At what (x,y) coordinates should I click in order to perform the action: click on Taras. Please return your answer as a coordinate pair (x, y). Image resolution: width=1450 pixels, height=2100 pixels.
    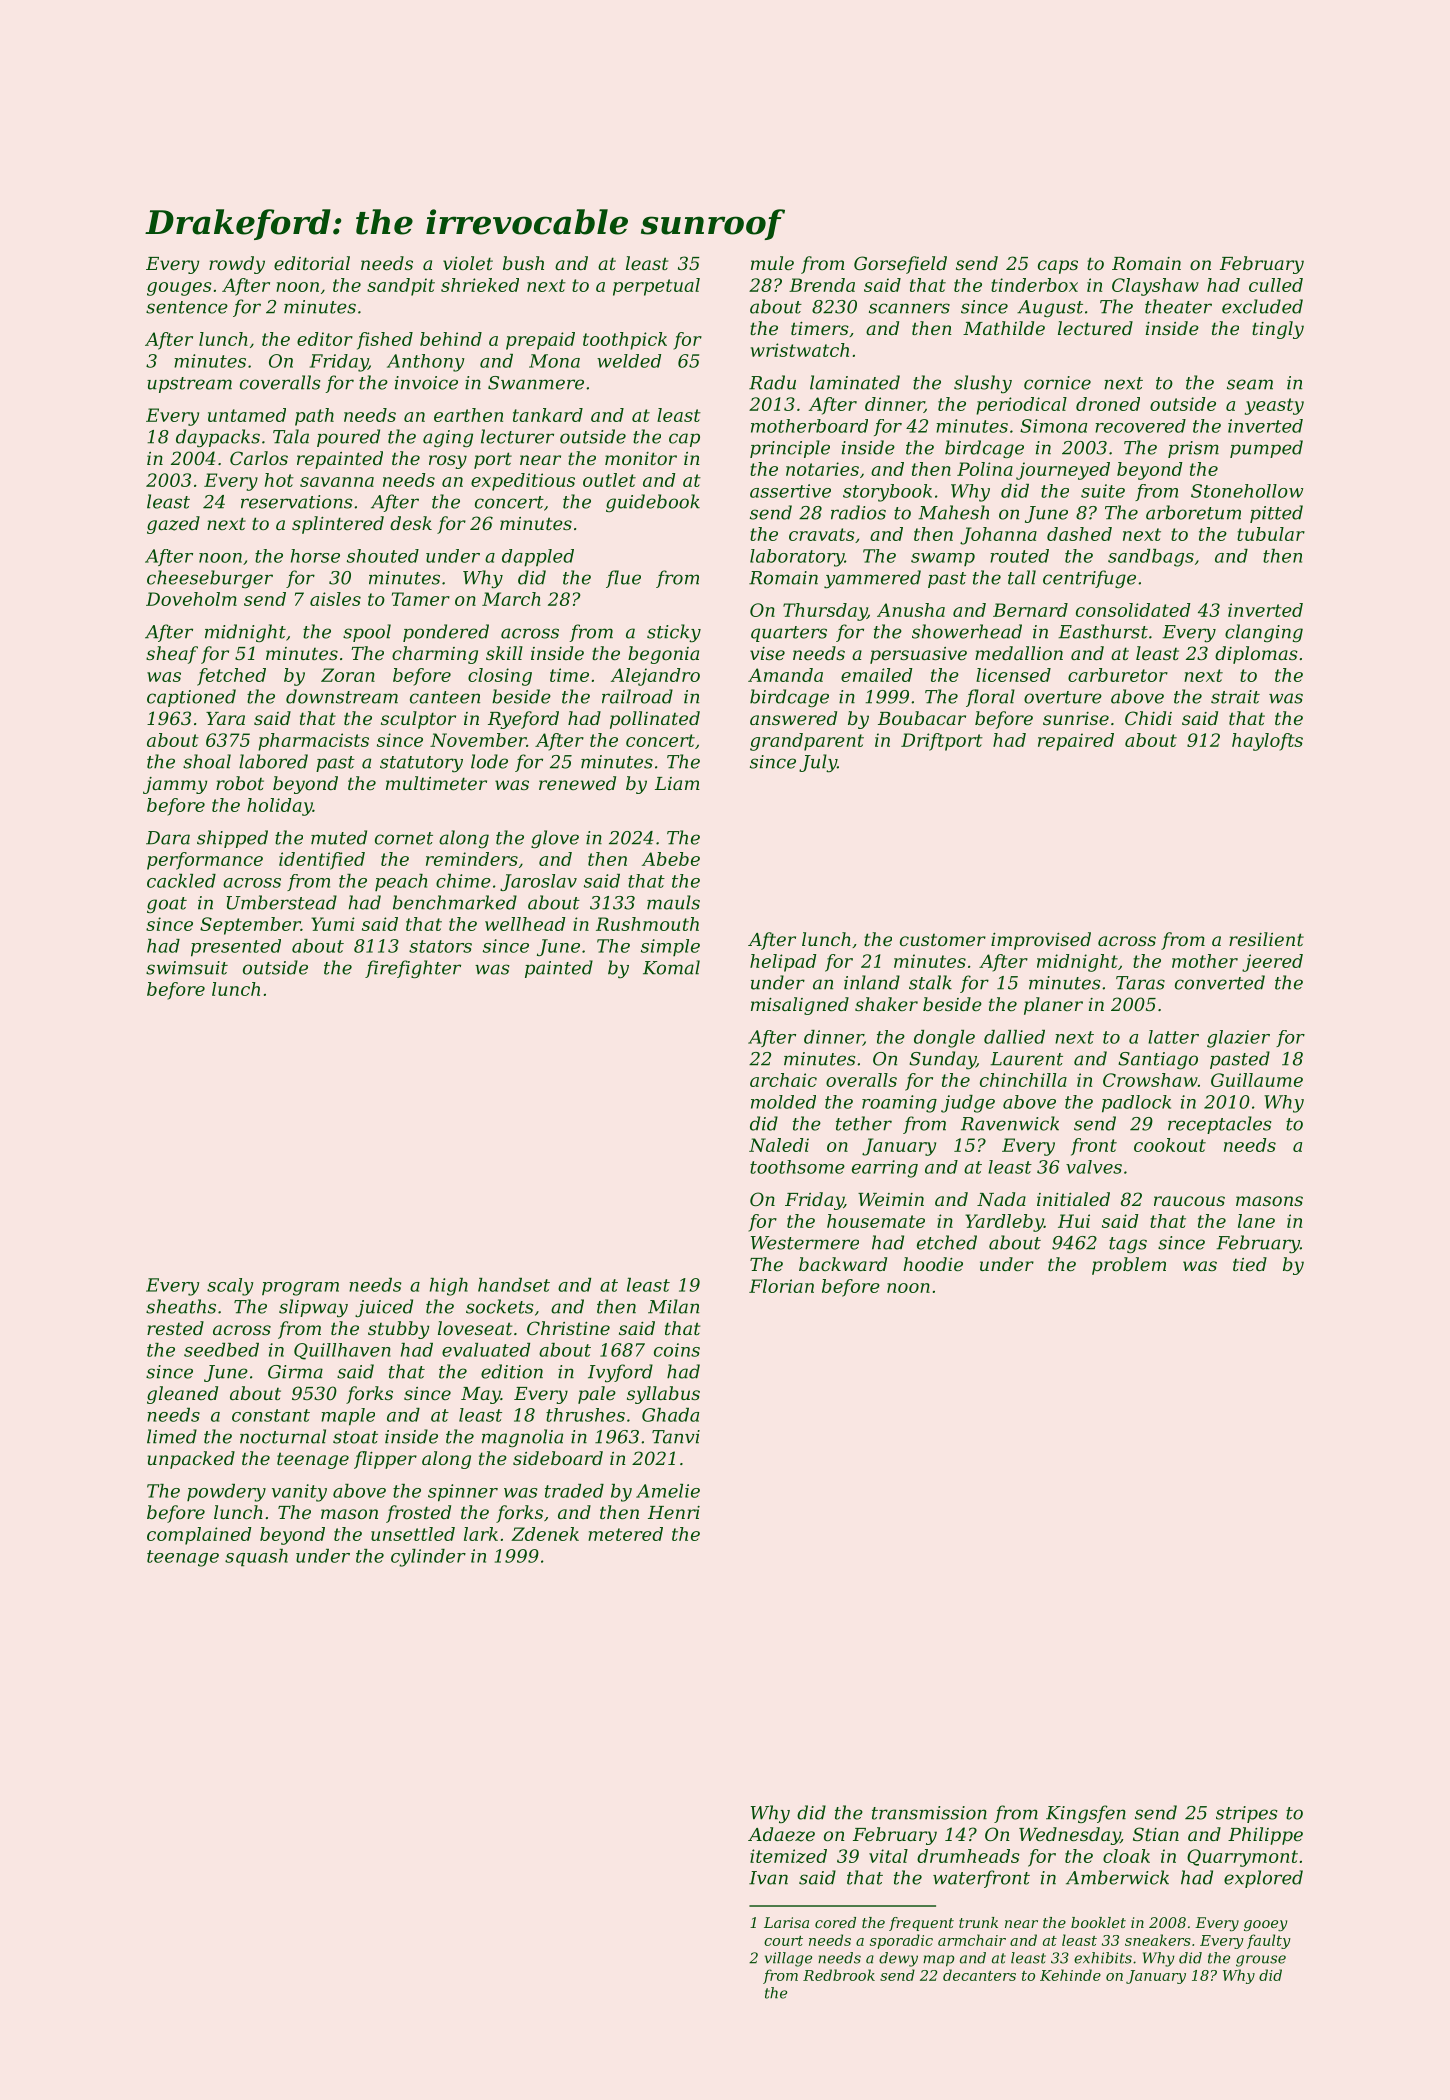
    Looking at the image, I should click on (1140, 983).
